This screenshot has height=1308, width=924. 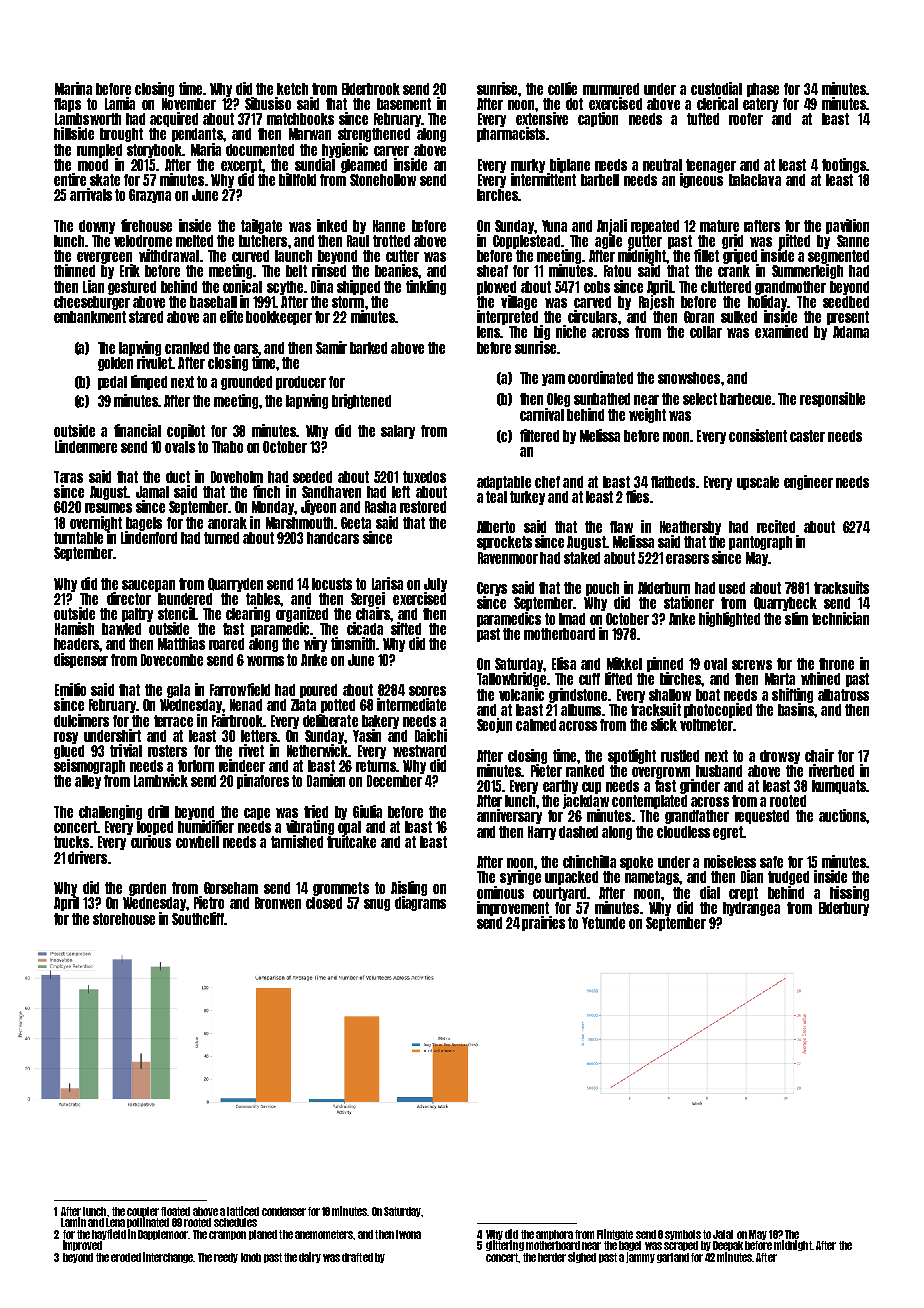 What do you see at coordinates (723, 1234) in the screenshot?
I see `Jalal` at bounding box center [723, 1234].
